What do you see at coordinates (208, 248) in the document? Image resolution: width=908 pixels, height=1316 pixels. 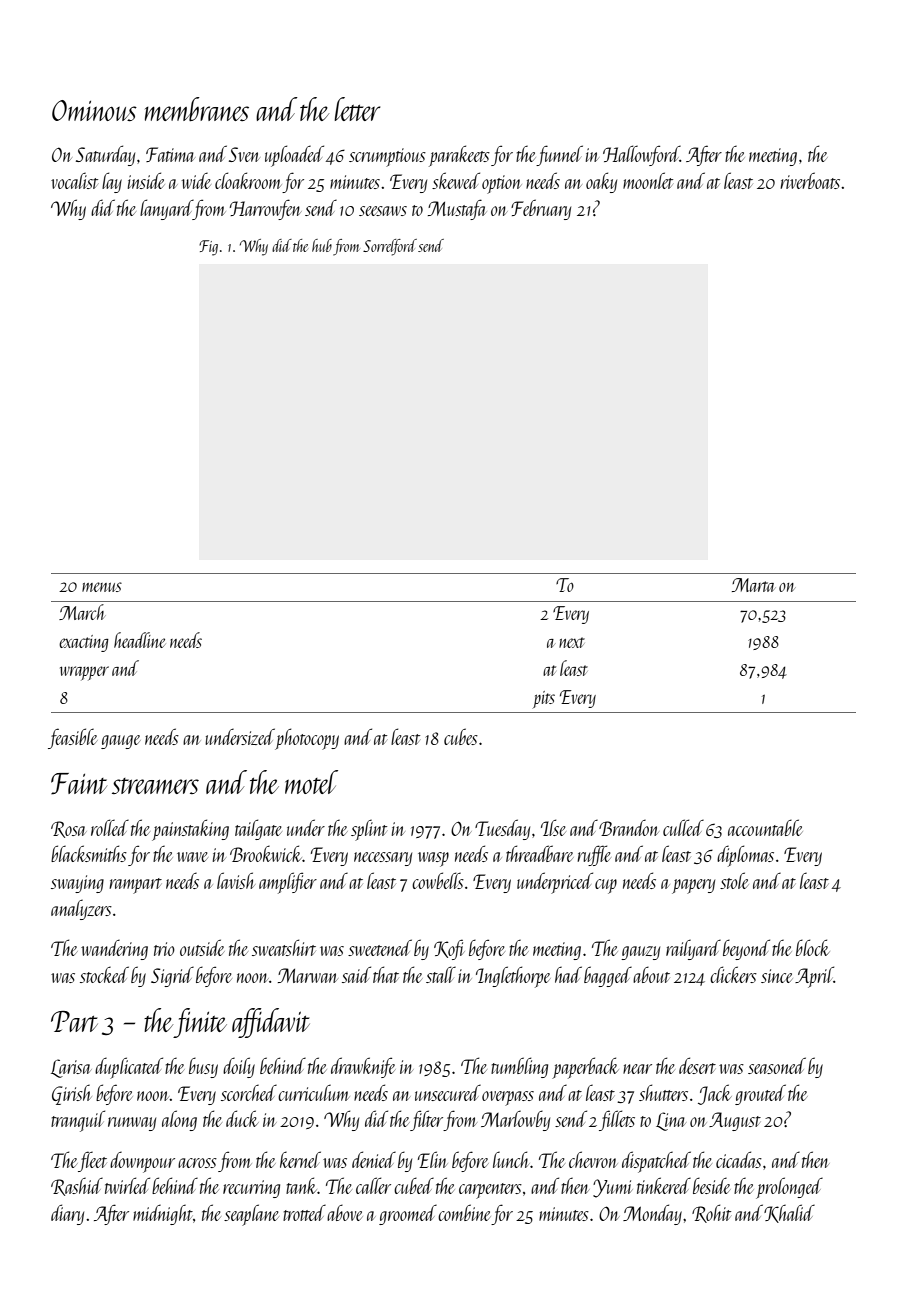 I see `Fig` at bounding box center [208, 248].
